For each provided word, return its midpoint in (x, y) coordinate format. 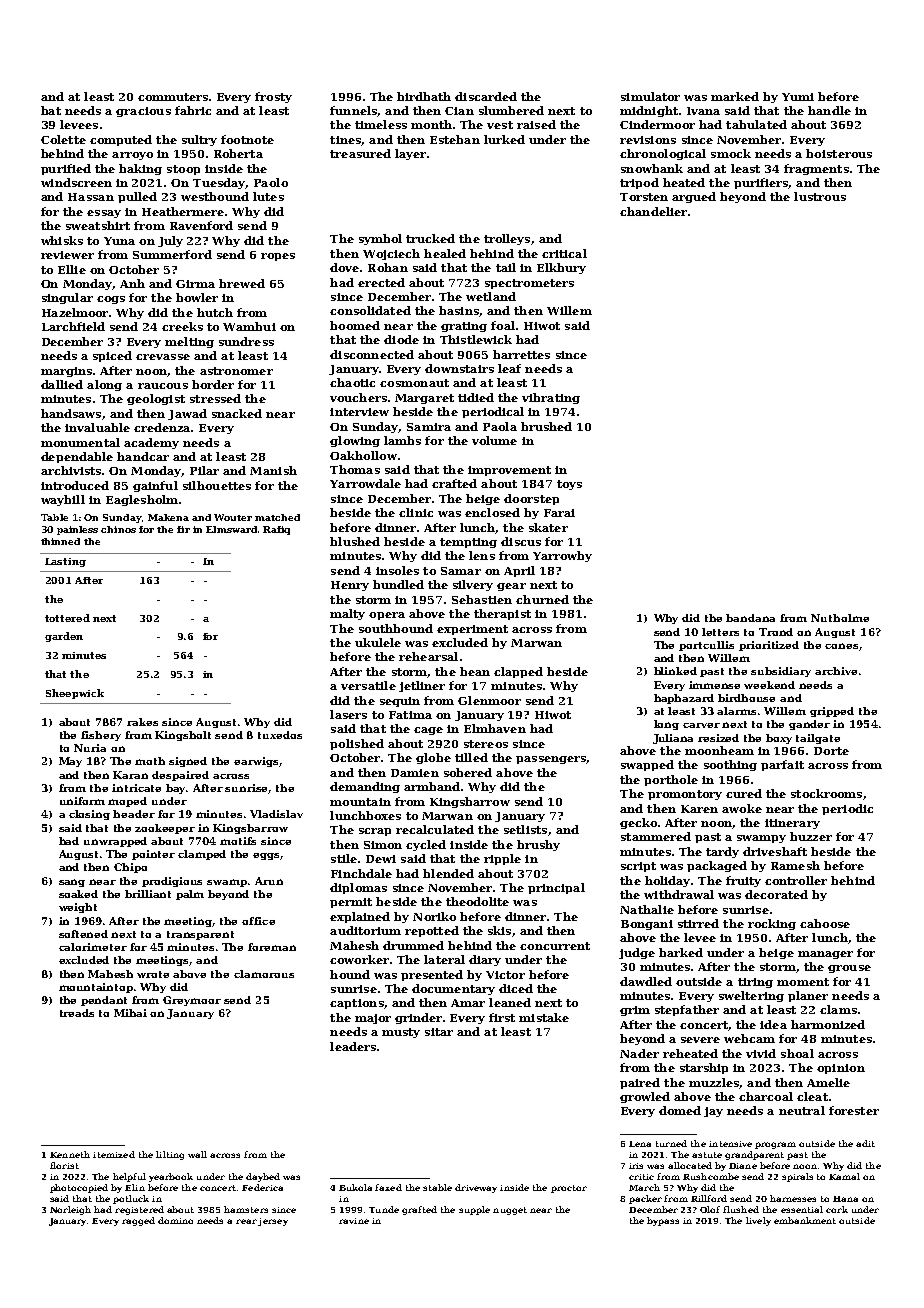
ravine (354, 1221)
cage (428, 731)
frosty (273, 97)
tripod (639, 183)
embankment (805, 1220)
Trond (776, 632)
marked (735, 96)
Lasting (65, 562)
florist (64, 1165)
